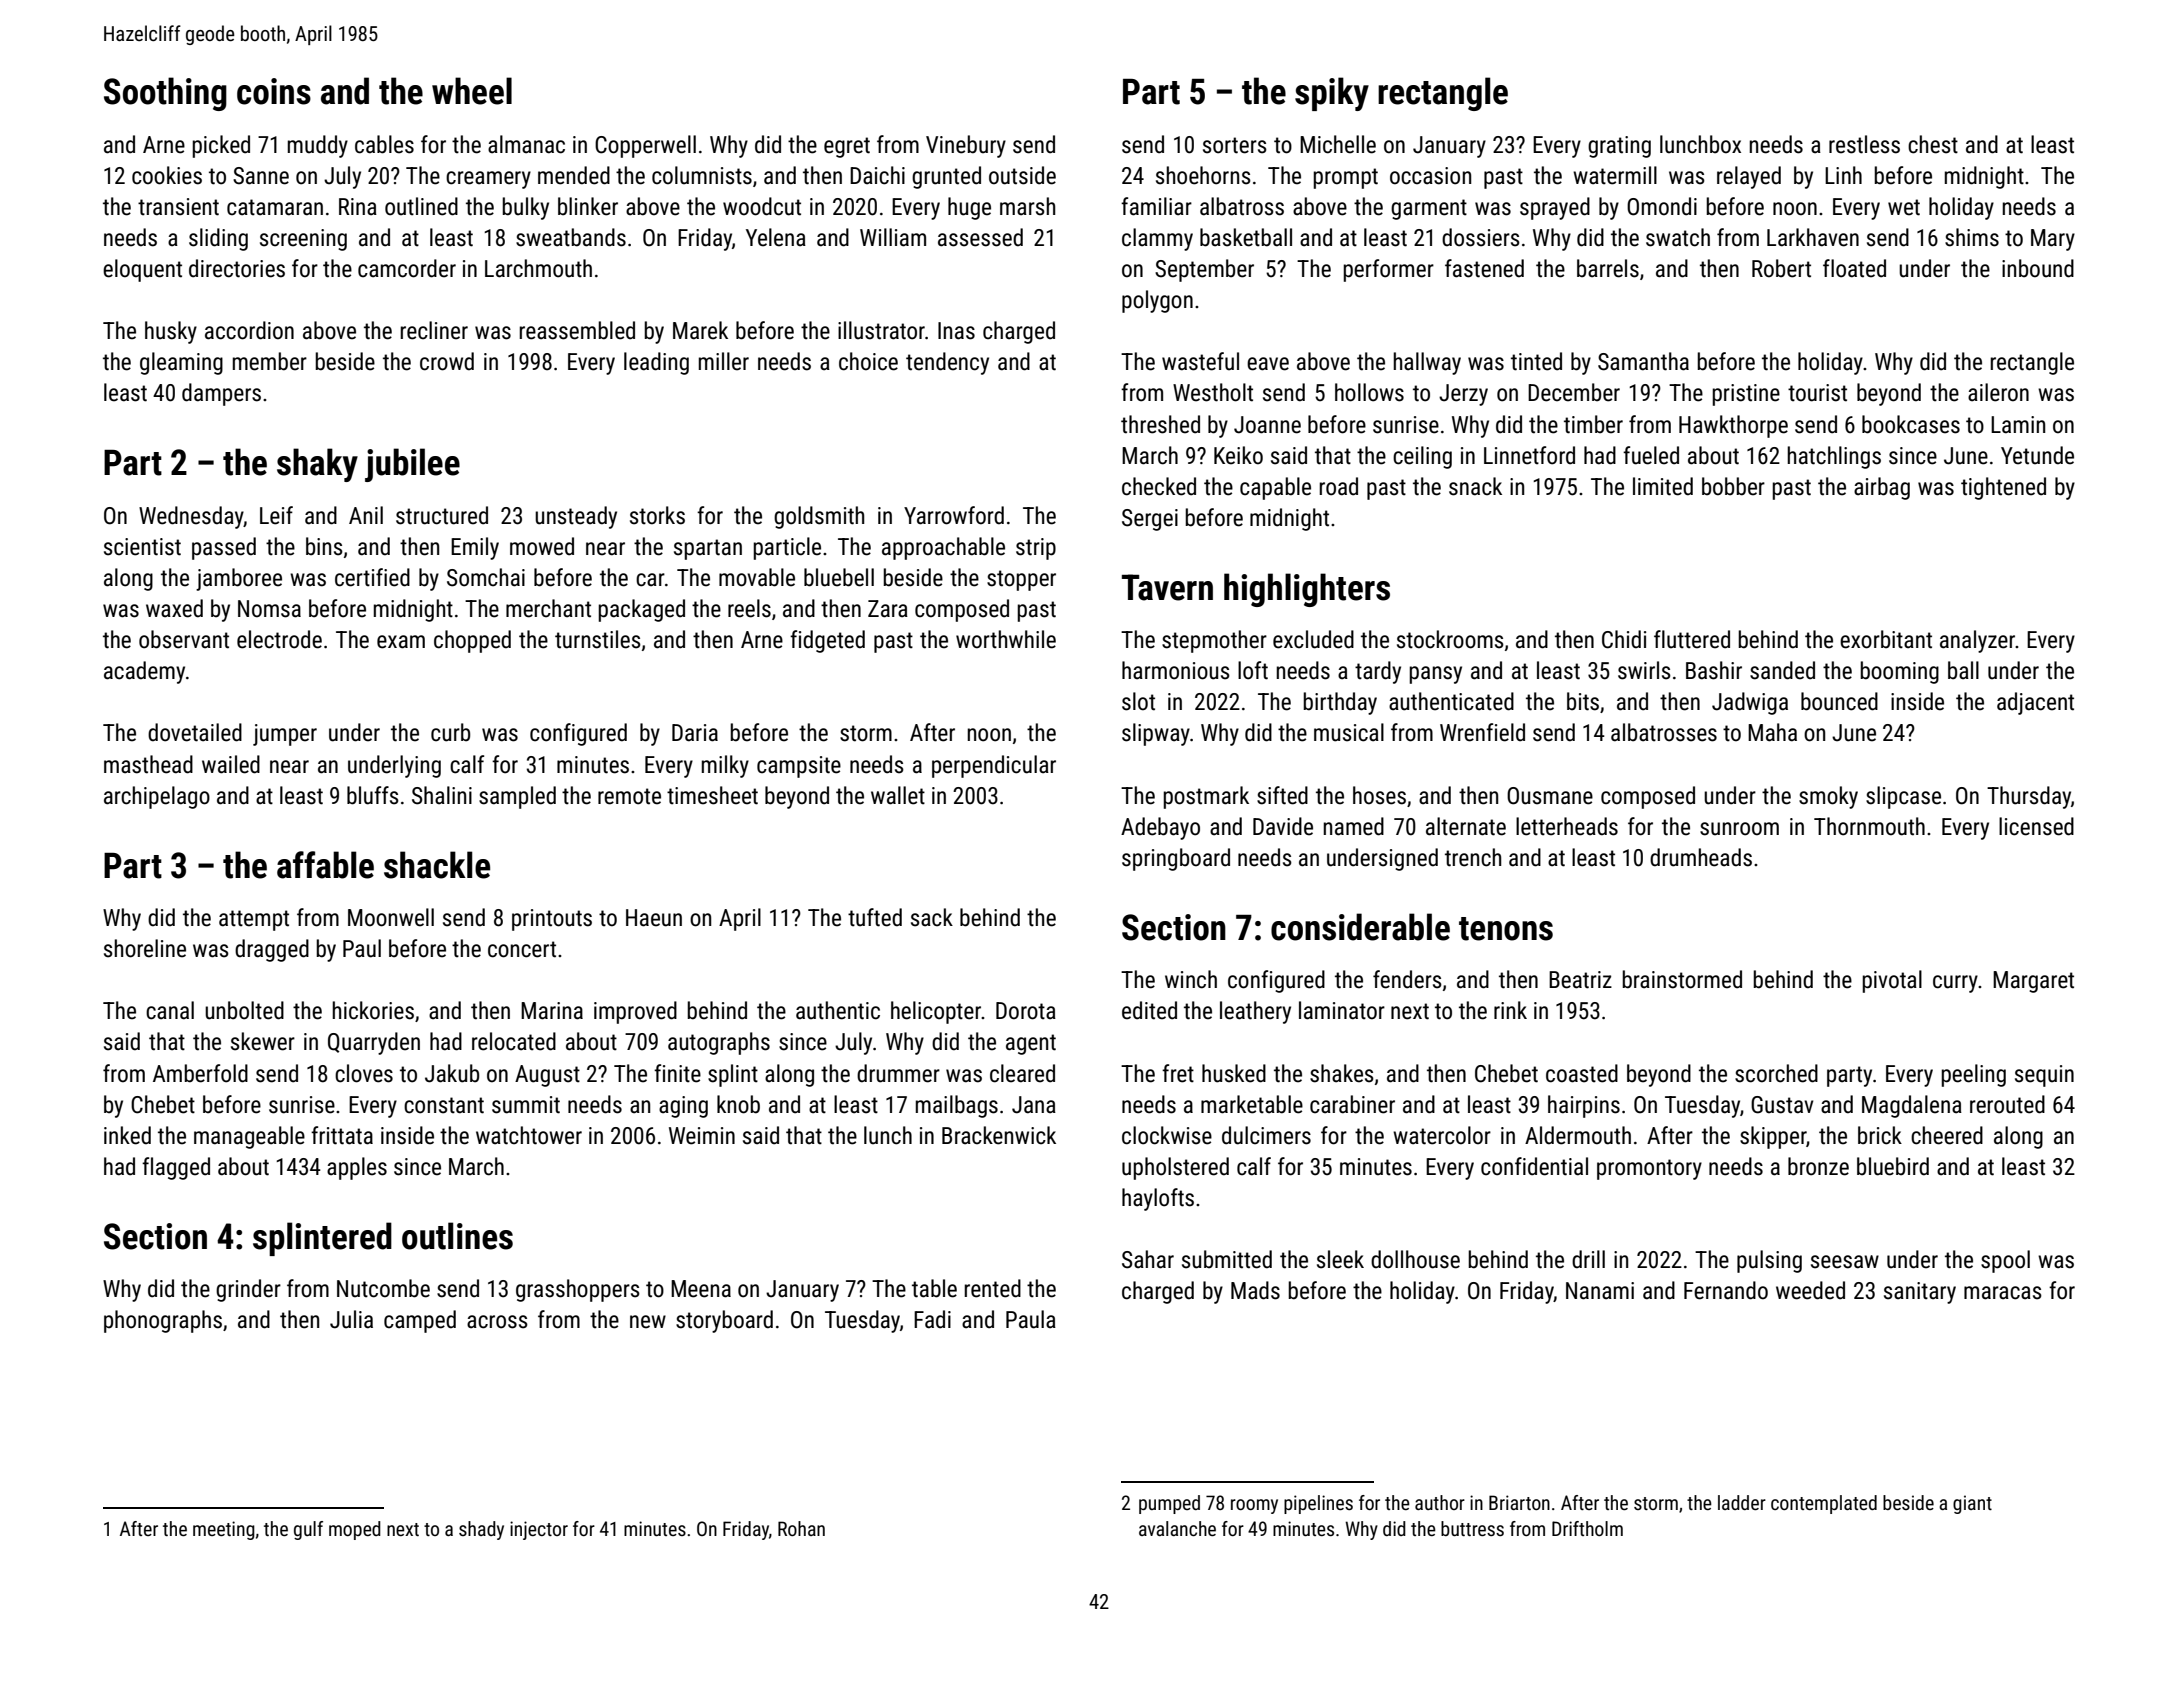 Image resolution: width=2178 pixels, height=1683 pixels. Describe the element at coordinates (1175, 1168) in the image. I see `upholstered` at that location.
